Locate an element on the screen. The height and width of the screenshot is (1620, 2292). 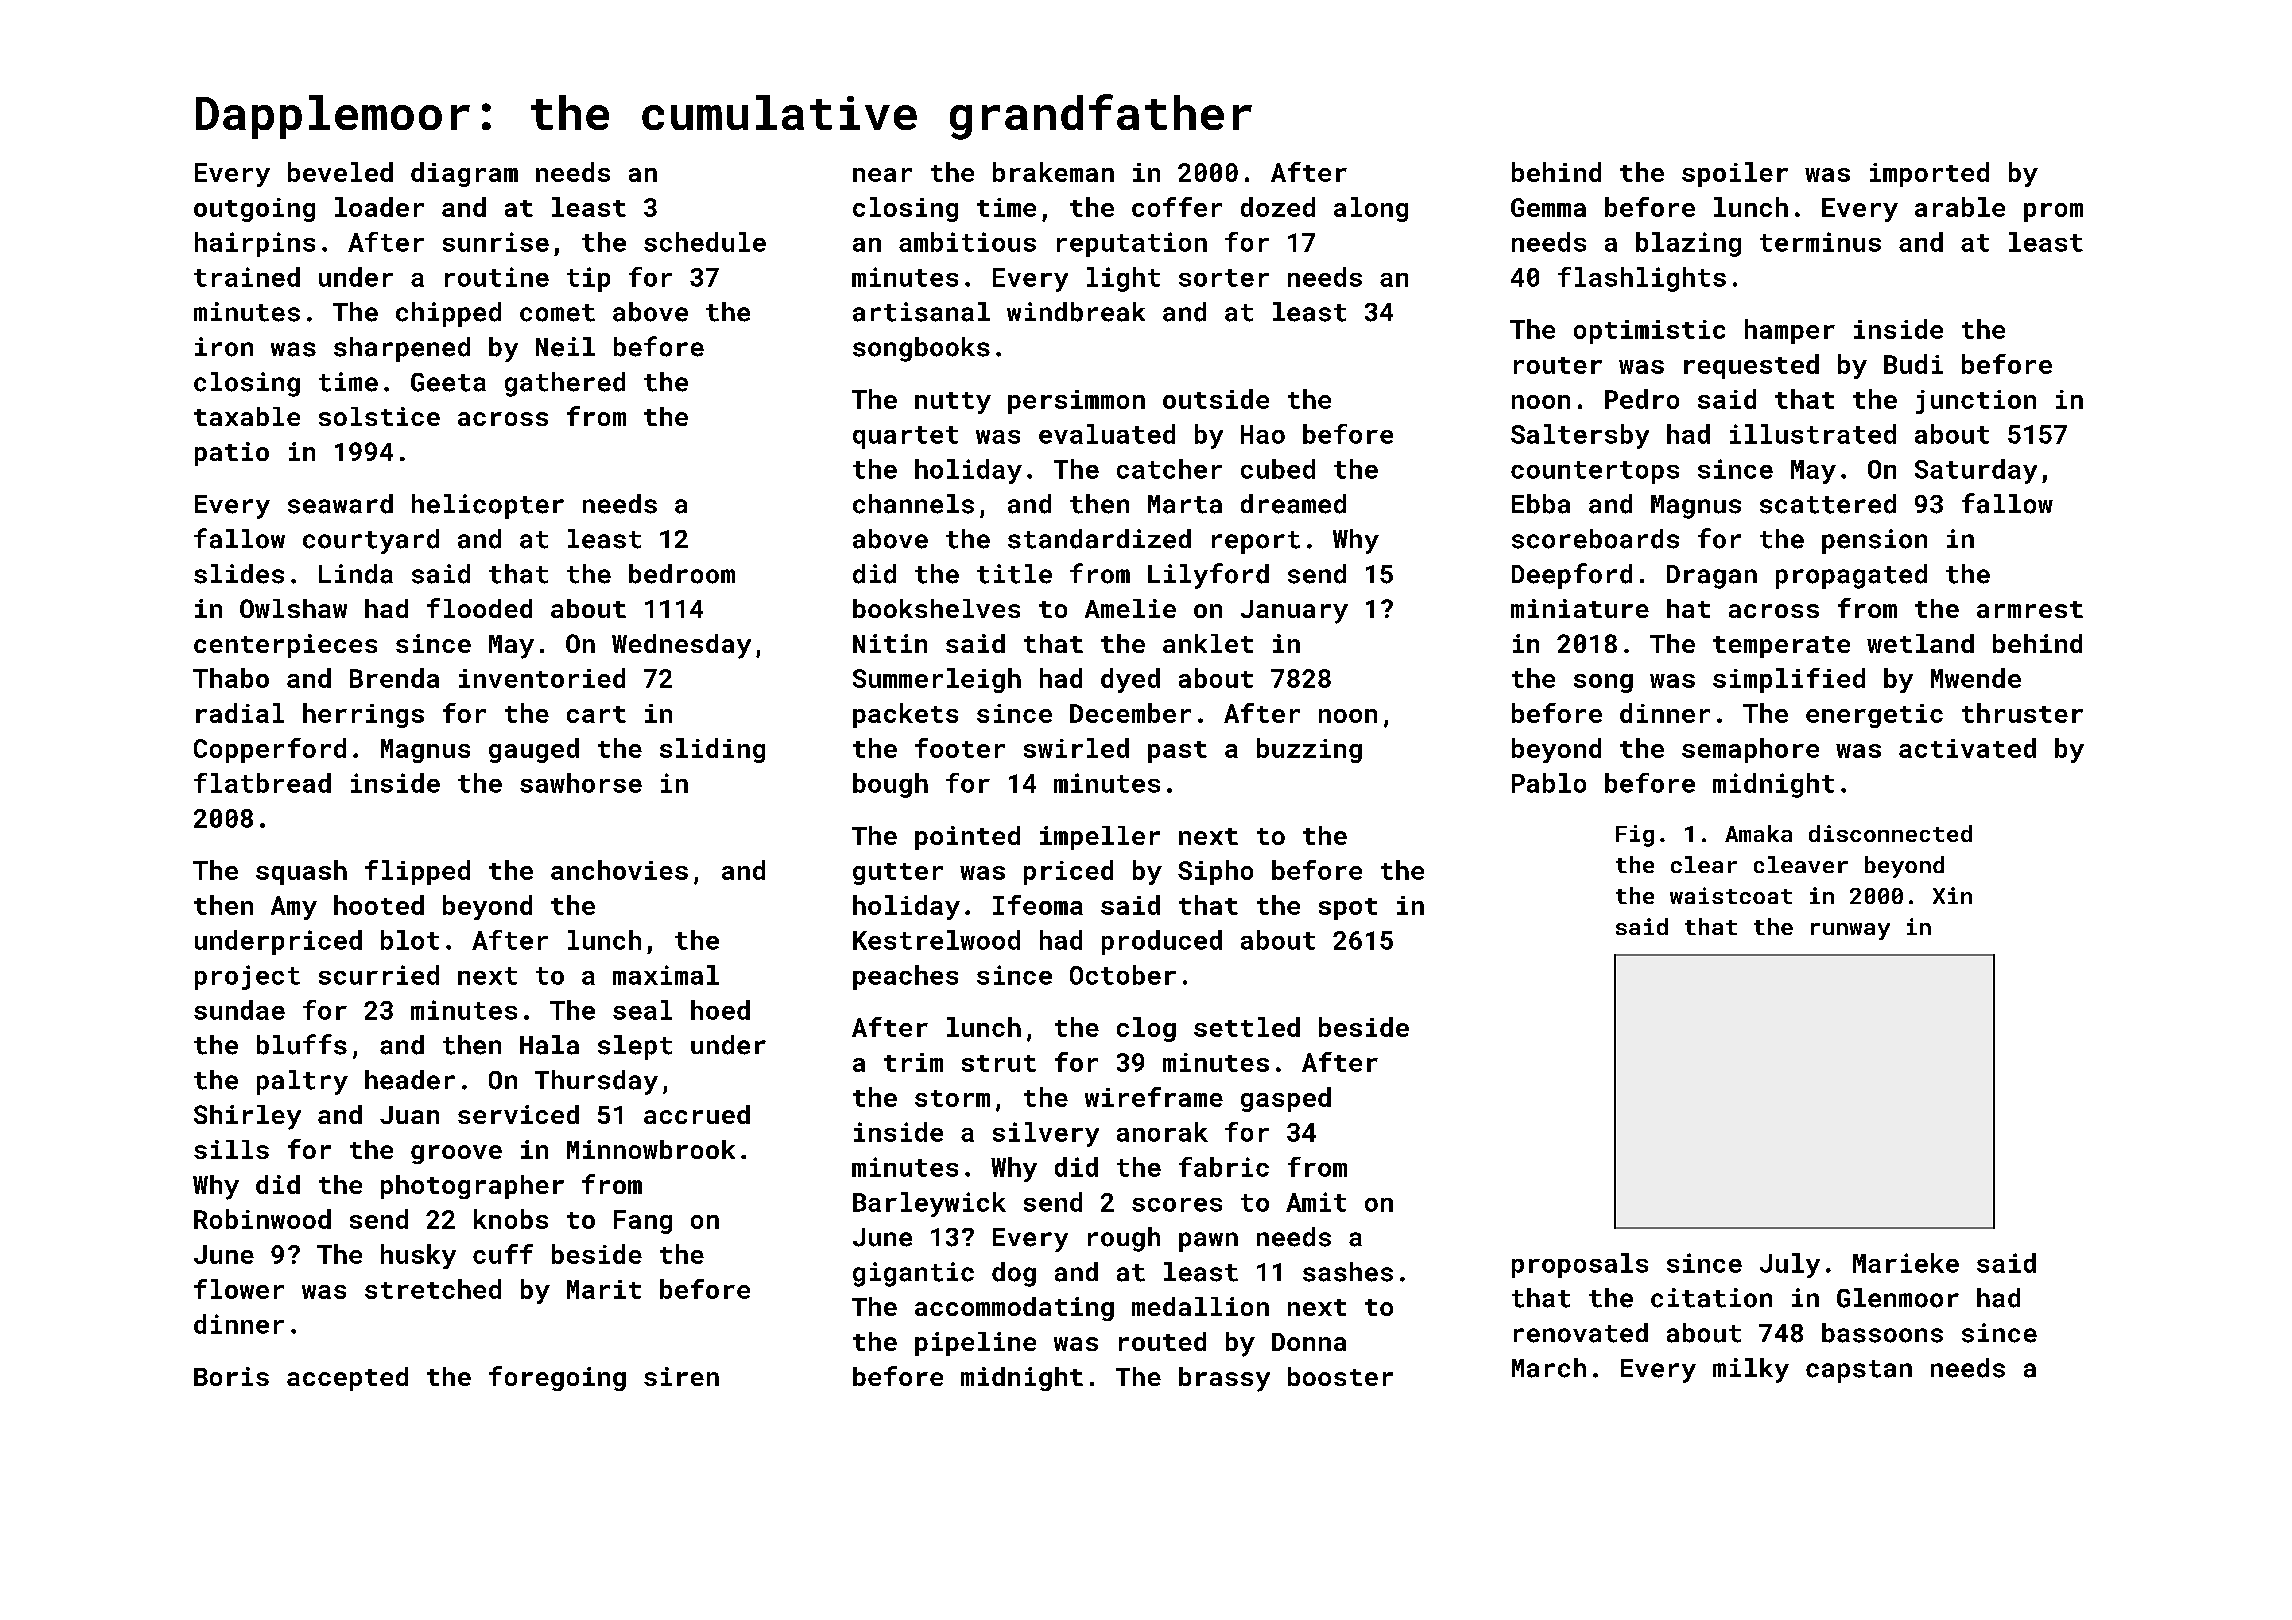
capstan is located at coordinates (1859, 1371).
